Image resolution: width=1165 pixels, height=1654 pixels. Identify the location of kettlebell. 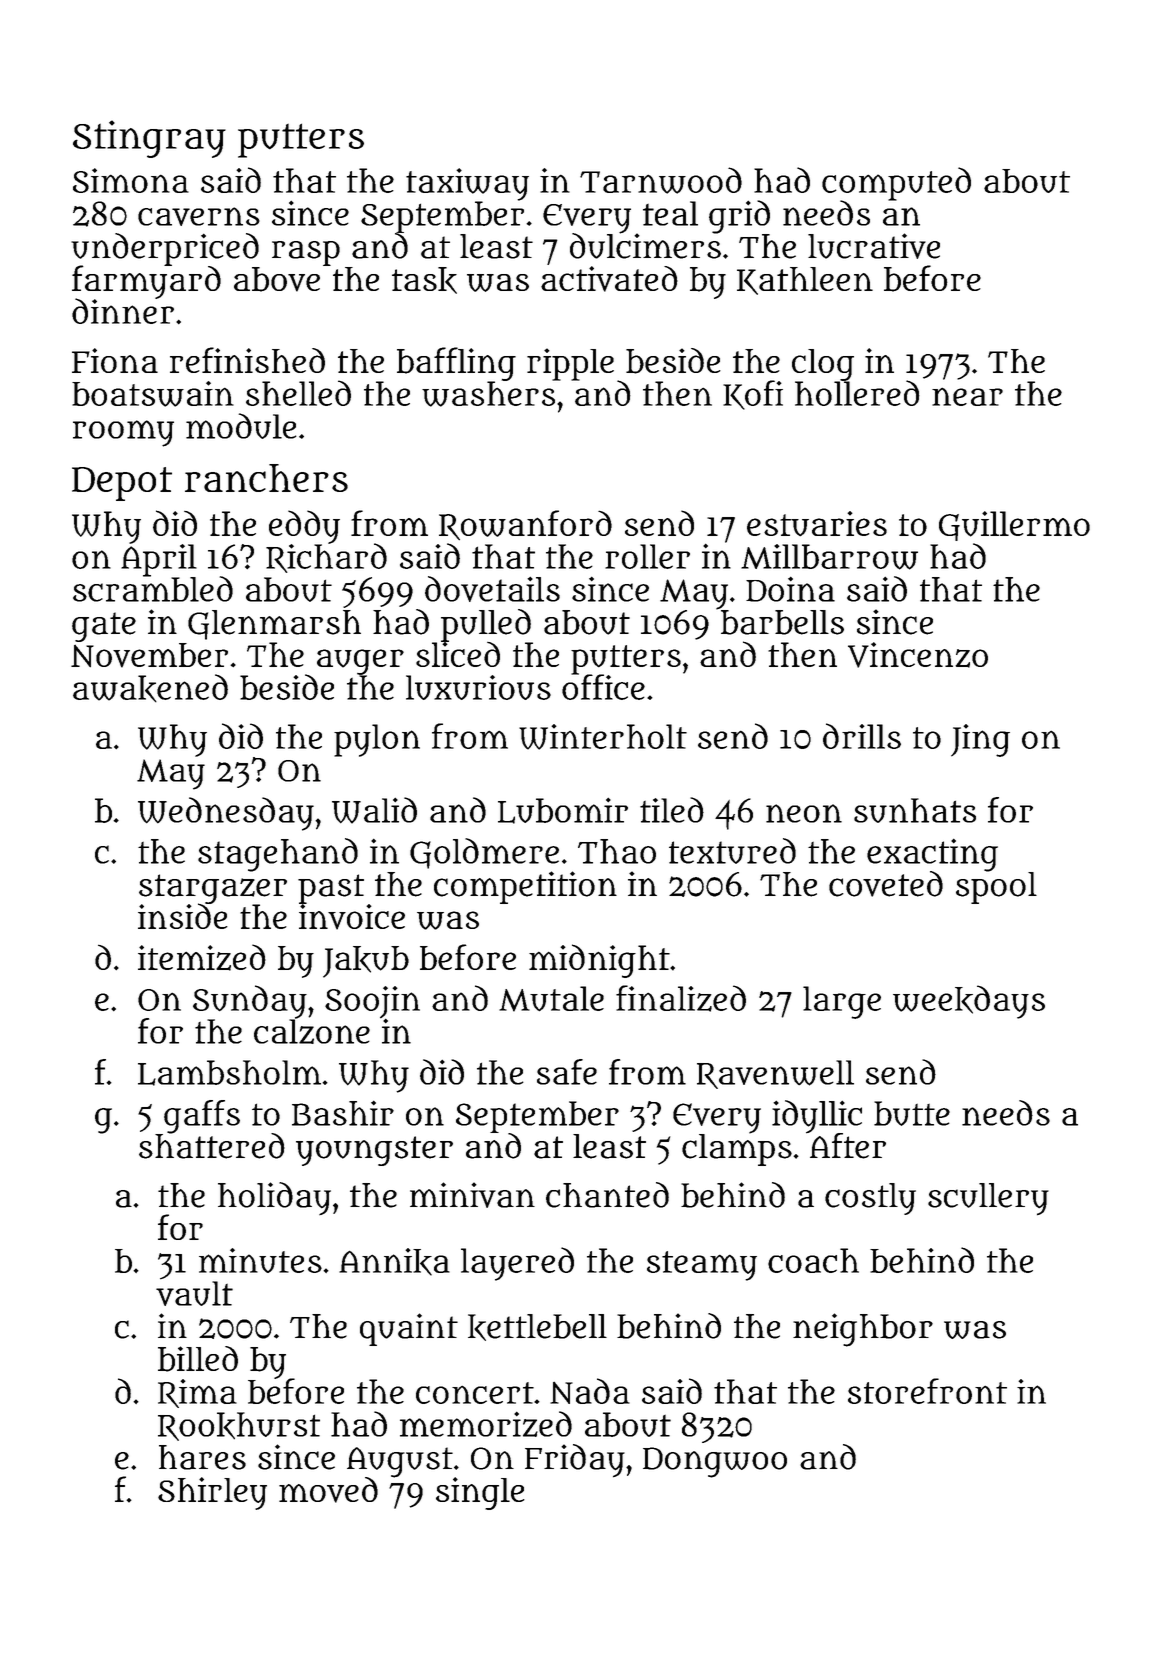
(537, 1327).
